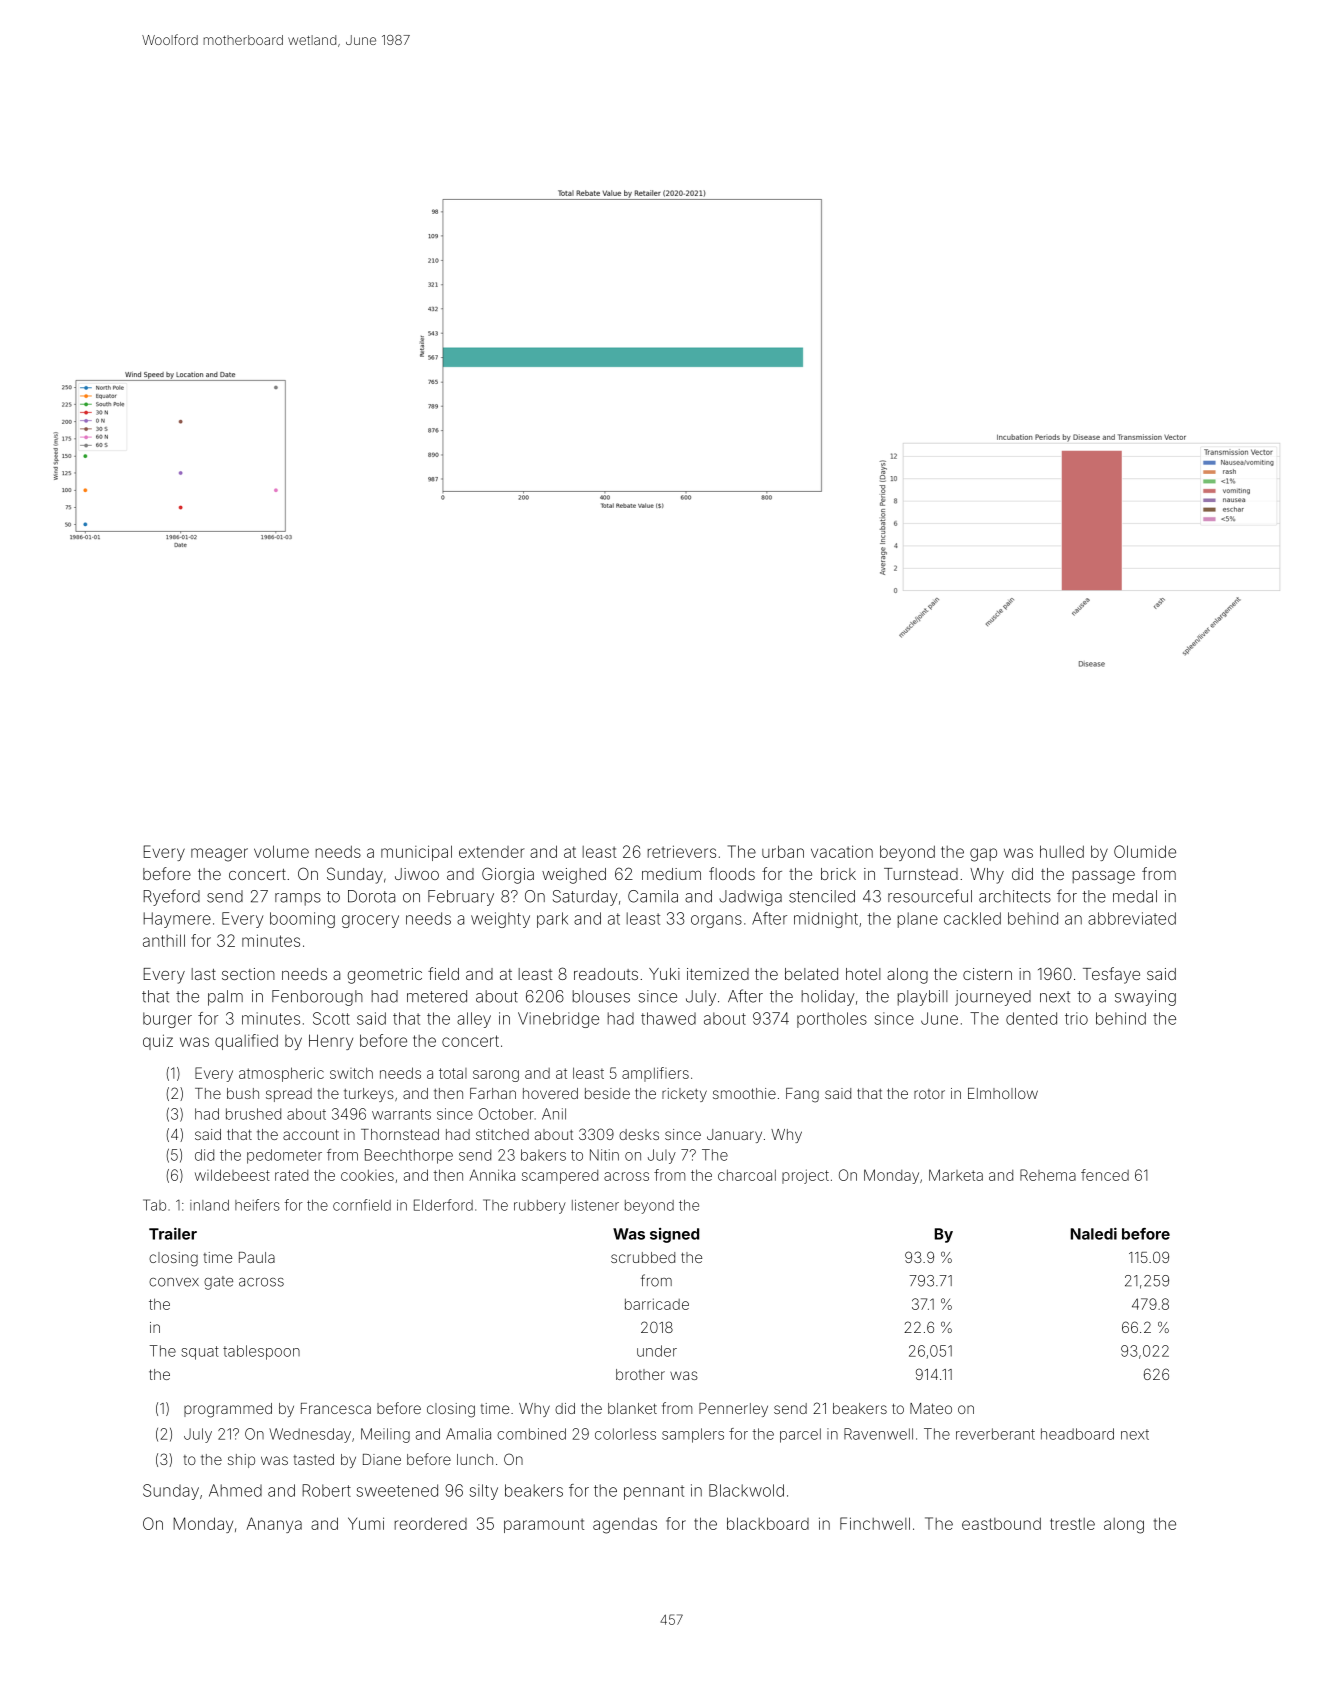  Describe the element at coordinates (1062, 851) in the image. I see `hulled` at that location.
